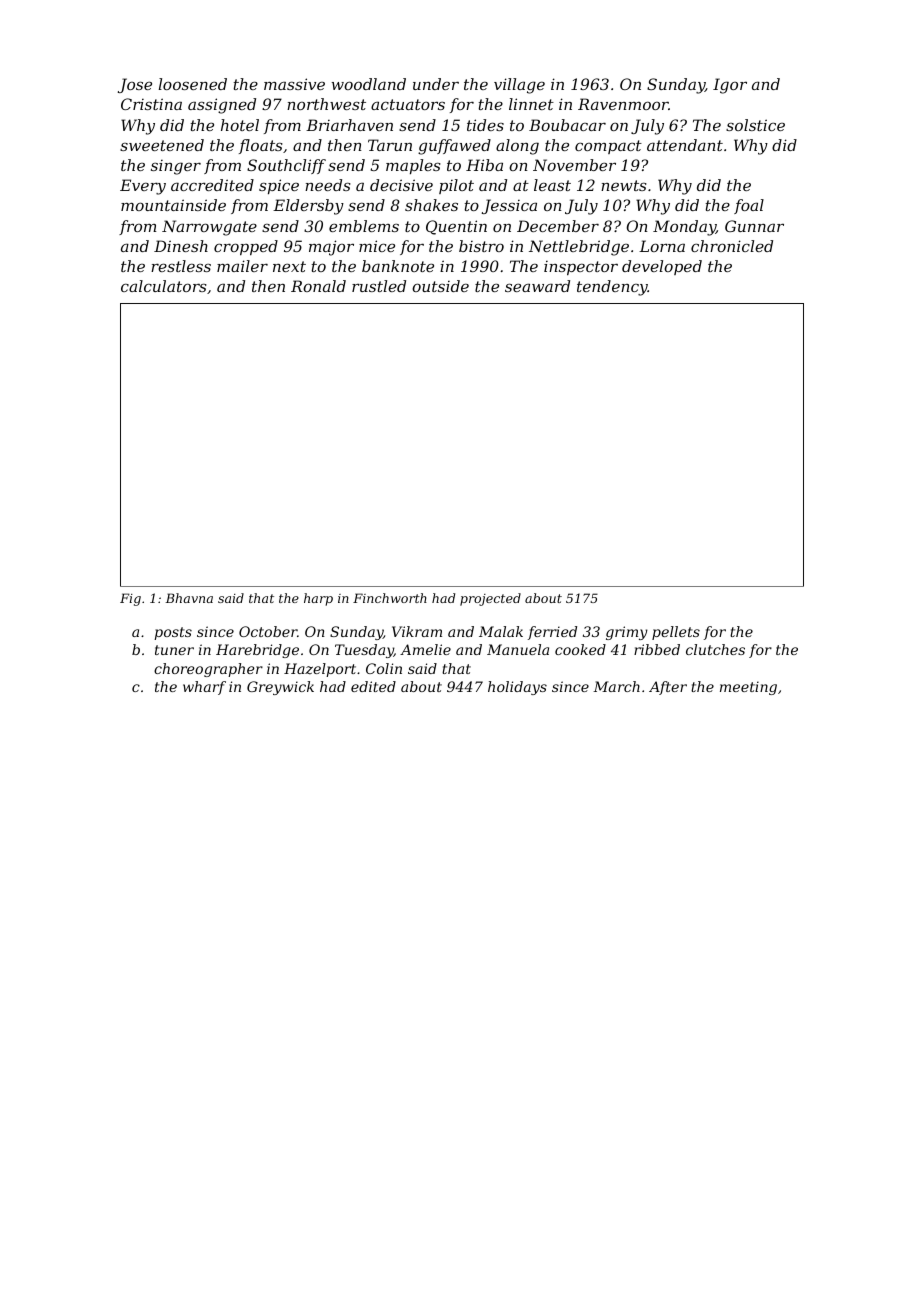 Image resolution: width=924 pixels, height=1308 pixels. Describe the element at coordinates (537, 286) in the page. I see `seaward` at that location.
